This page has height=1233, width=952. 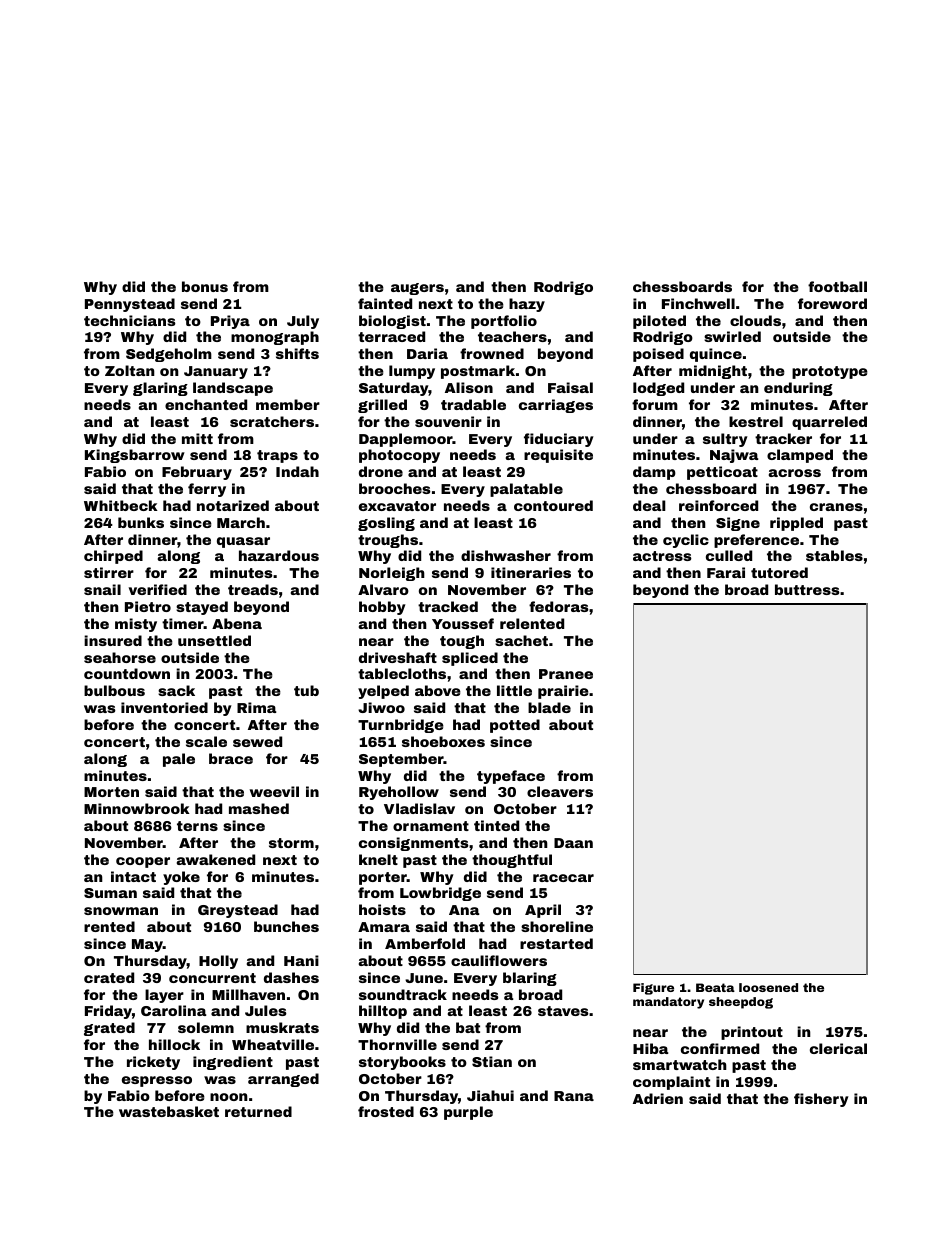 I want to click on clouds, so click(x=755, y=320).
